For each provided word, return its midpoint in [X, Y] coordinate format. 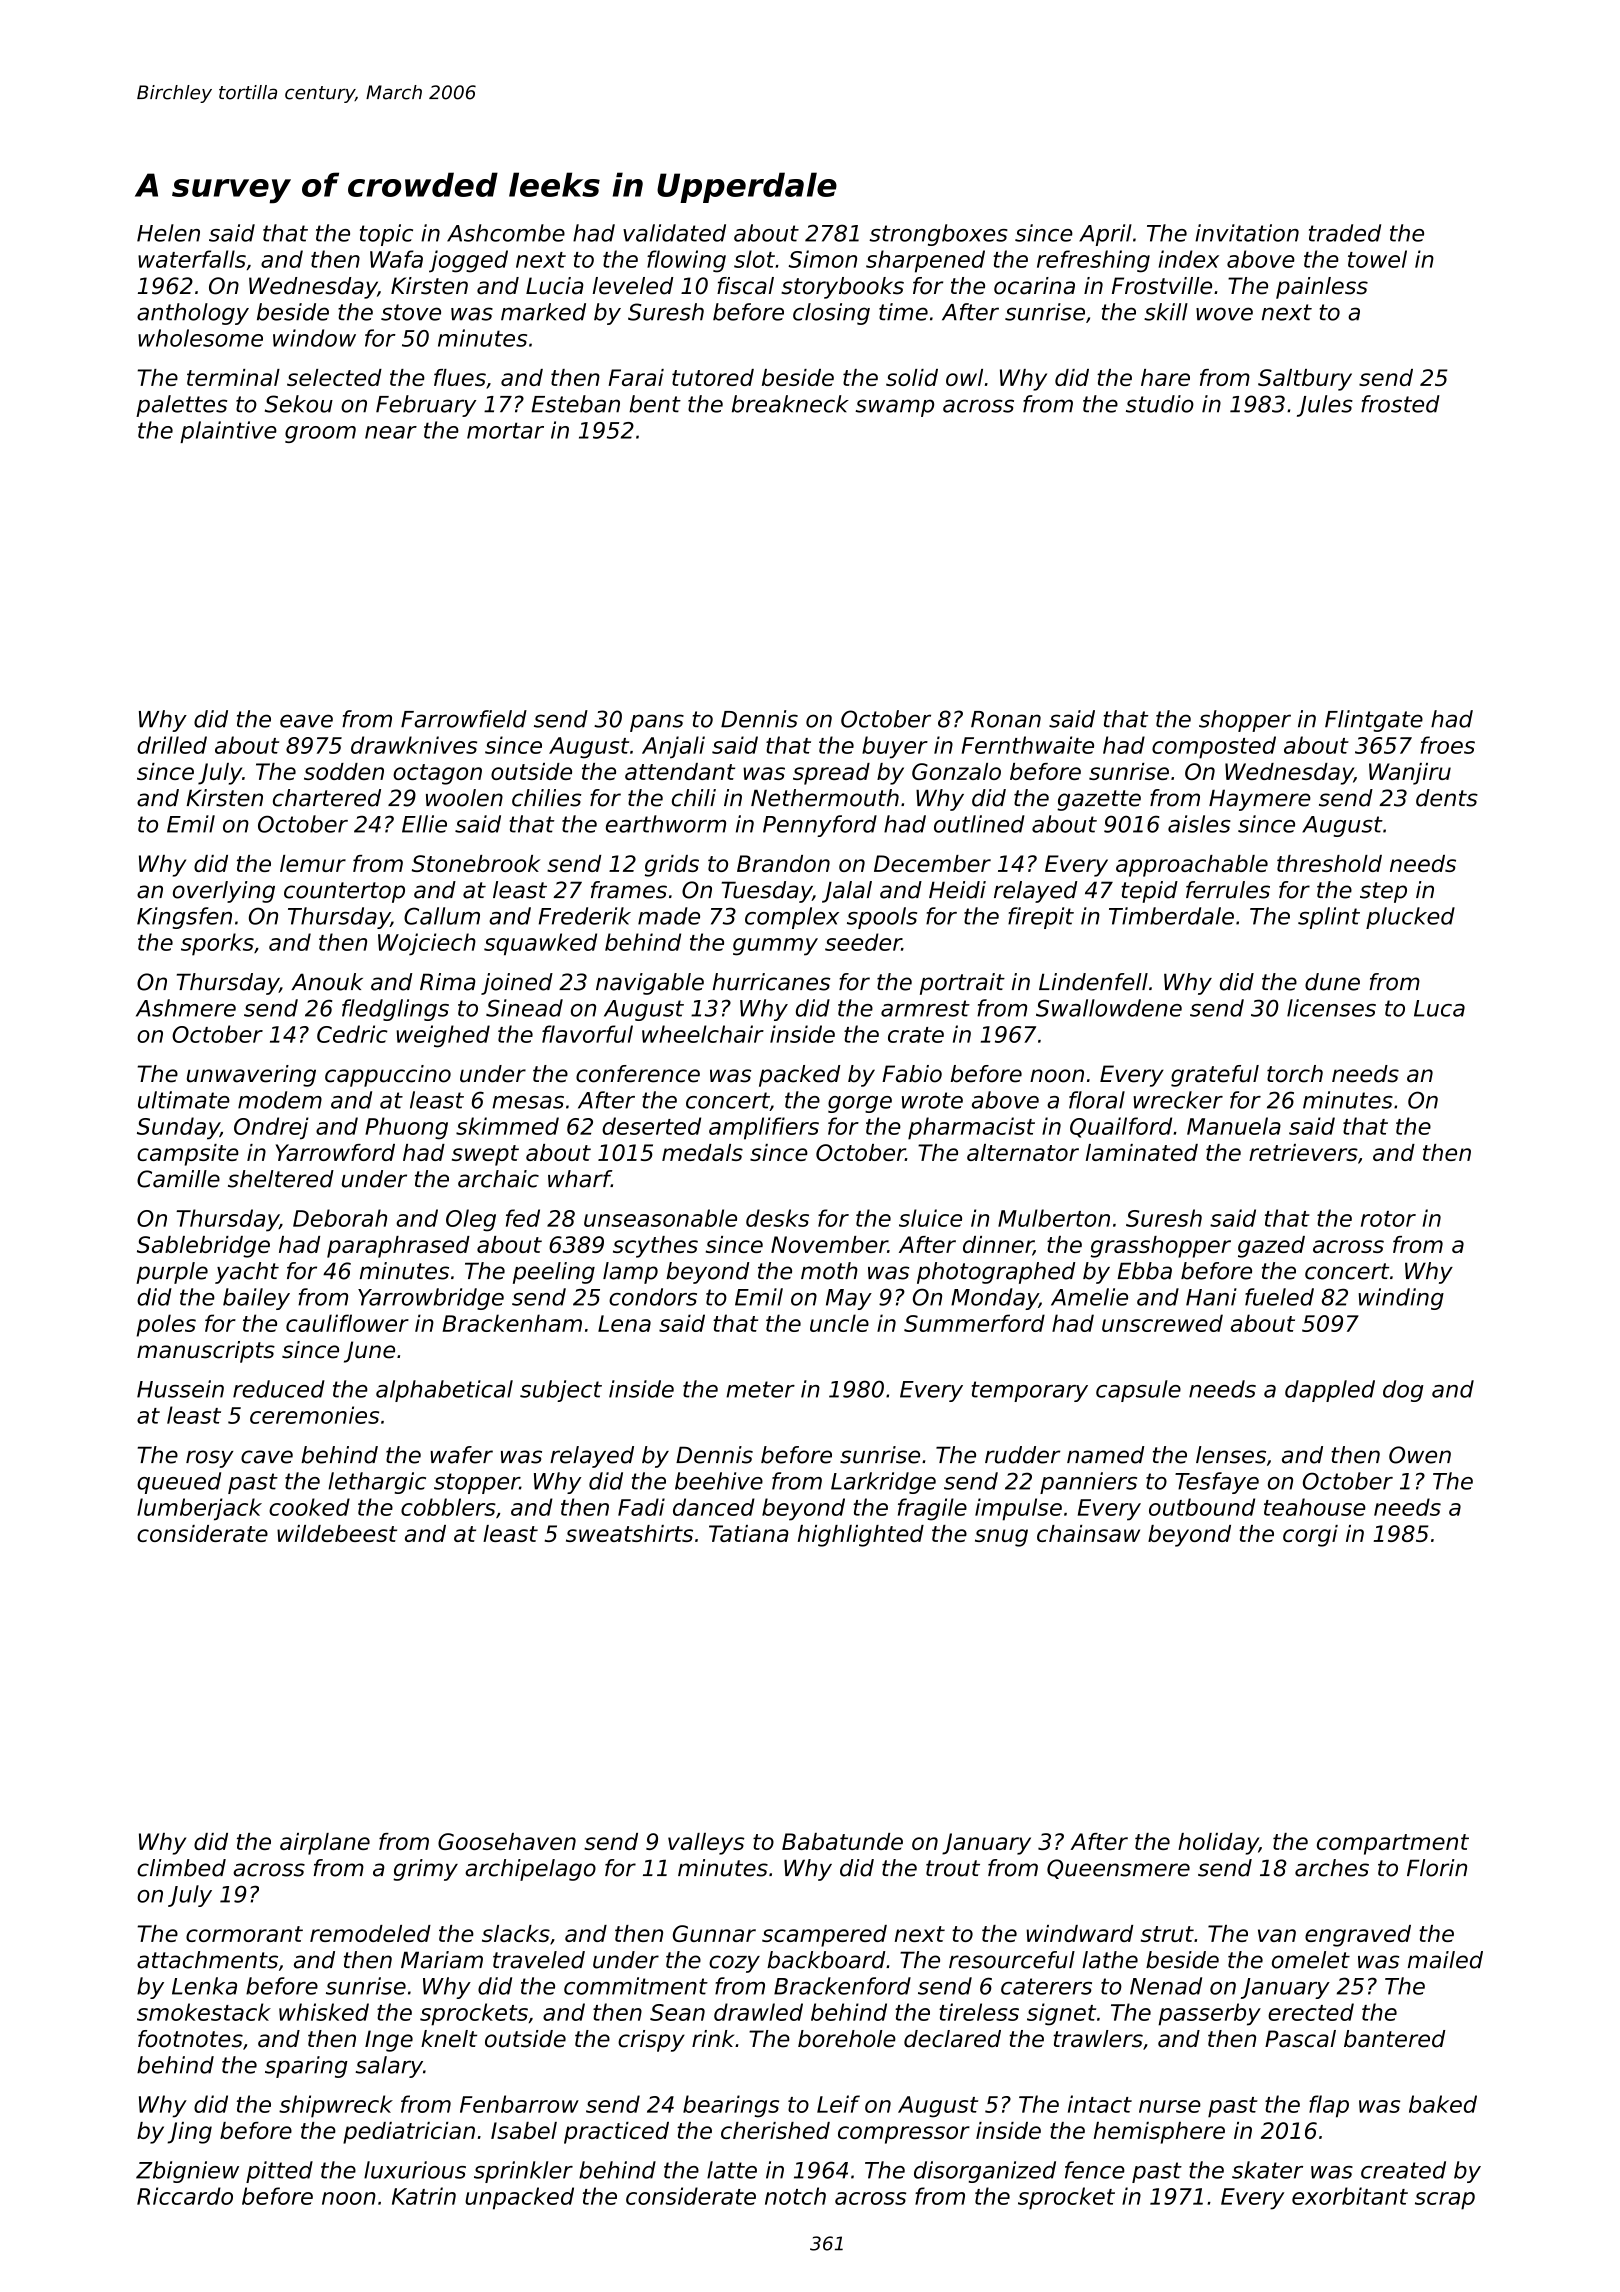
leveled [633, 286]
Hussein [180, 1389]
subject [561, 1391]
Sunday [178, 1128]
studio [1160, 404]
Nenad [1166, 1986]
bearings [731, 2106]
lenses [1231, 1455]
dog [1403, 1391]
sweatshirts [629, 1533]
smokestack [204, 2012]
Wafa [396, 259]
